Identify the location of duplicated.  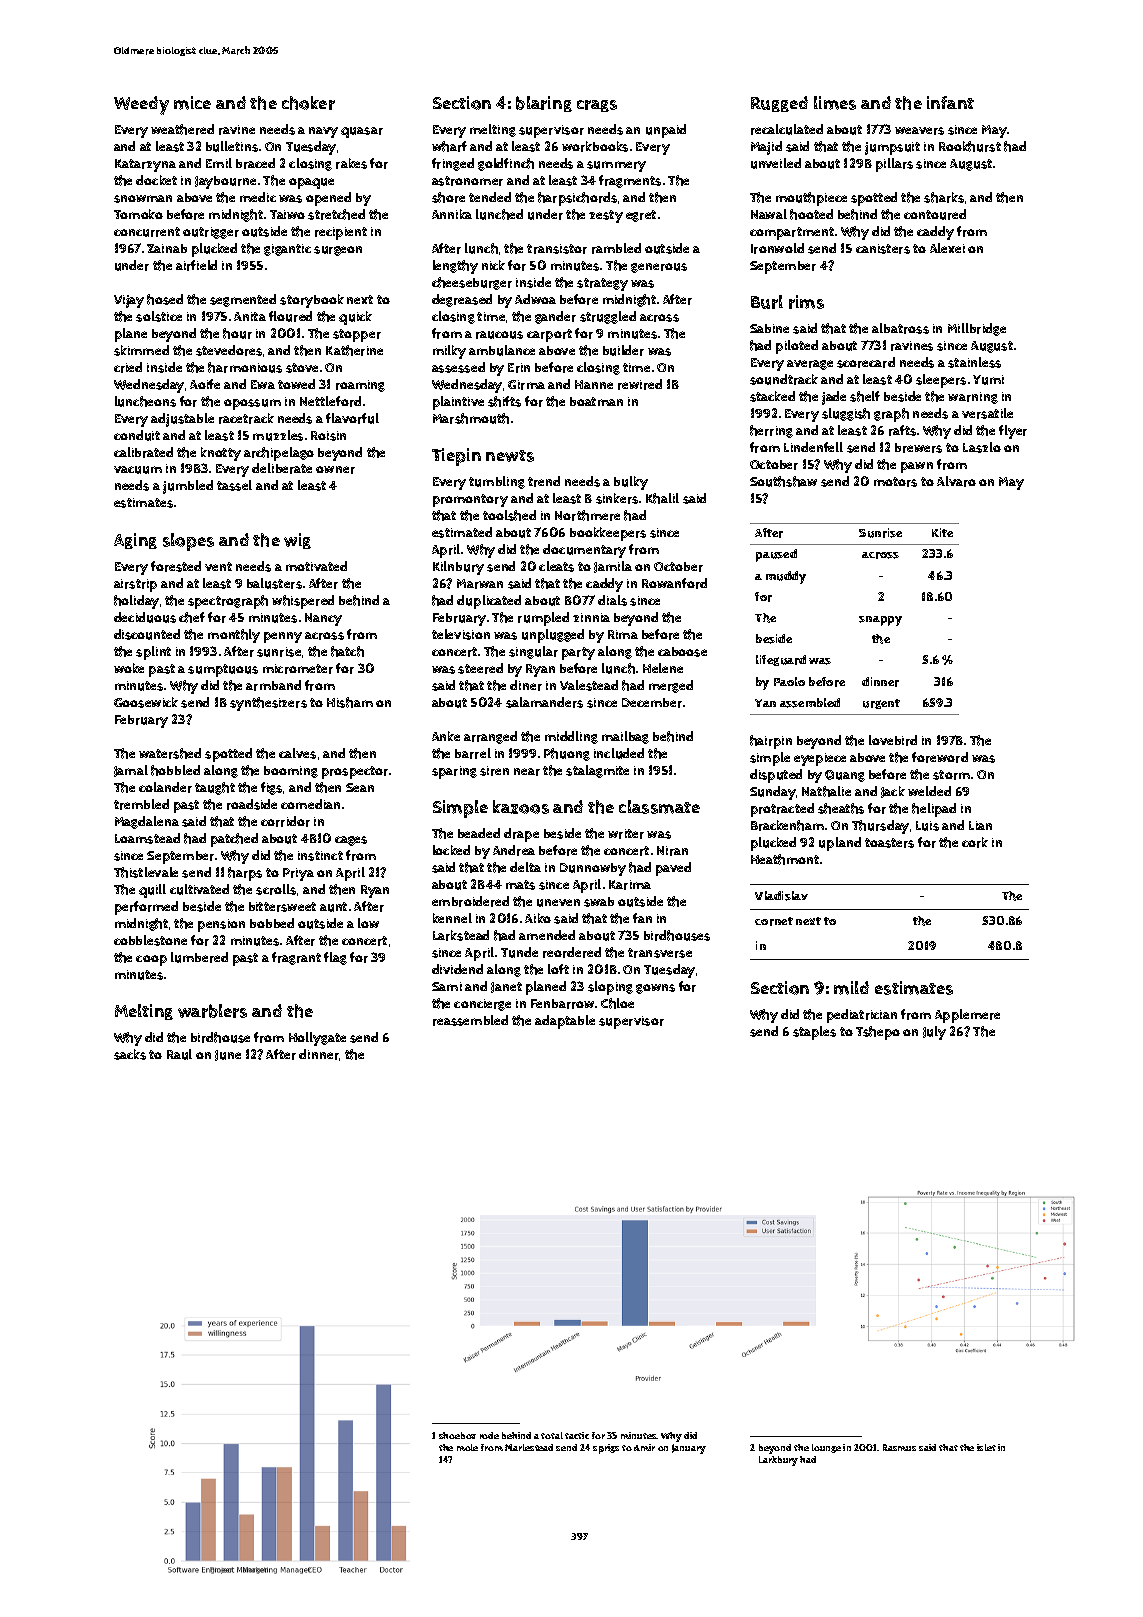
(489, 602).
